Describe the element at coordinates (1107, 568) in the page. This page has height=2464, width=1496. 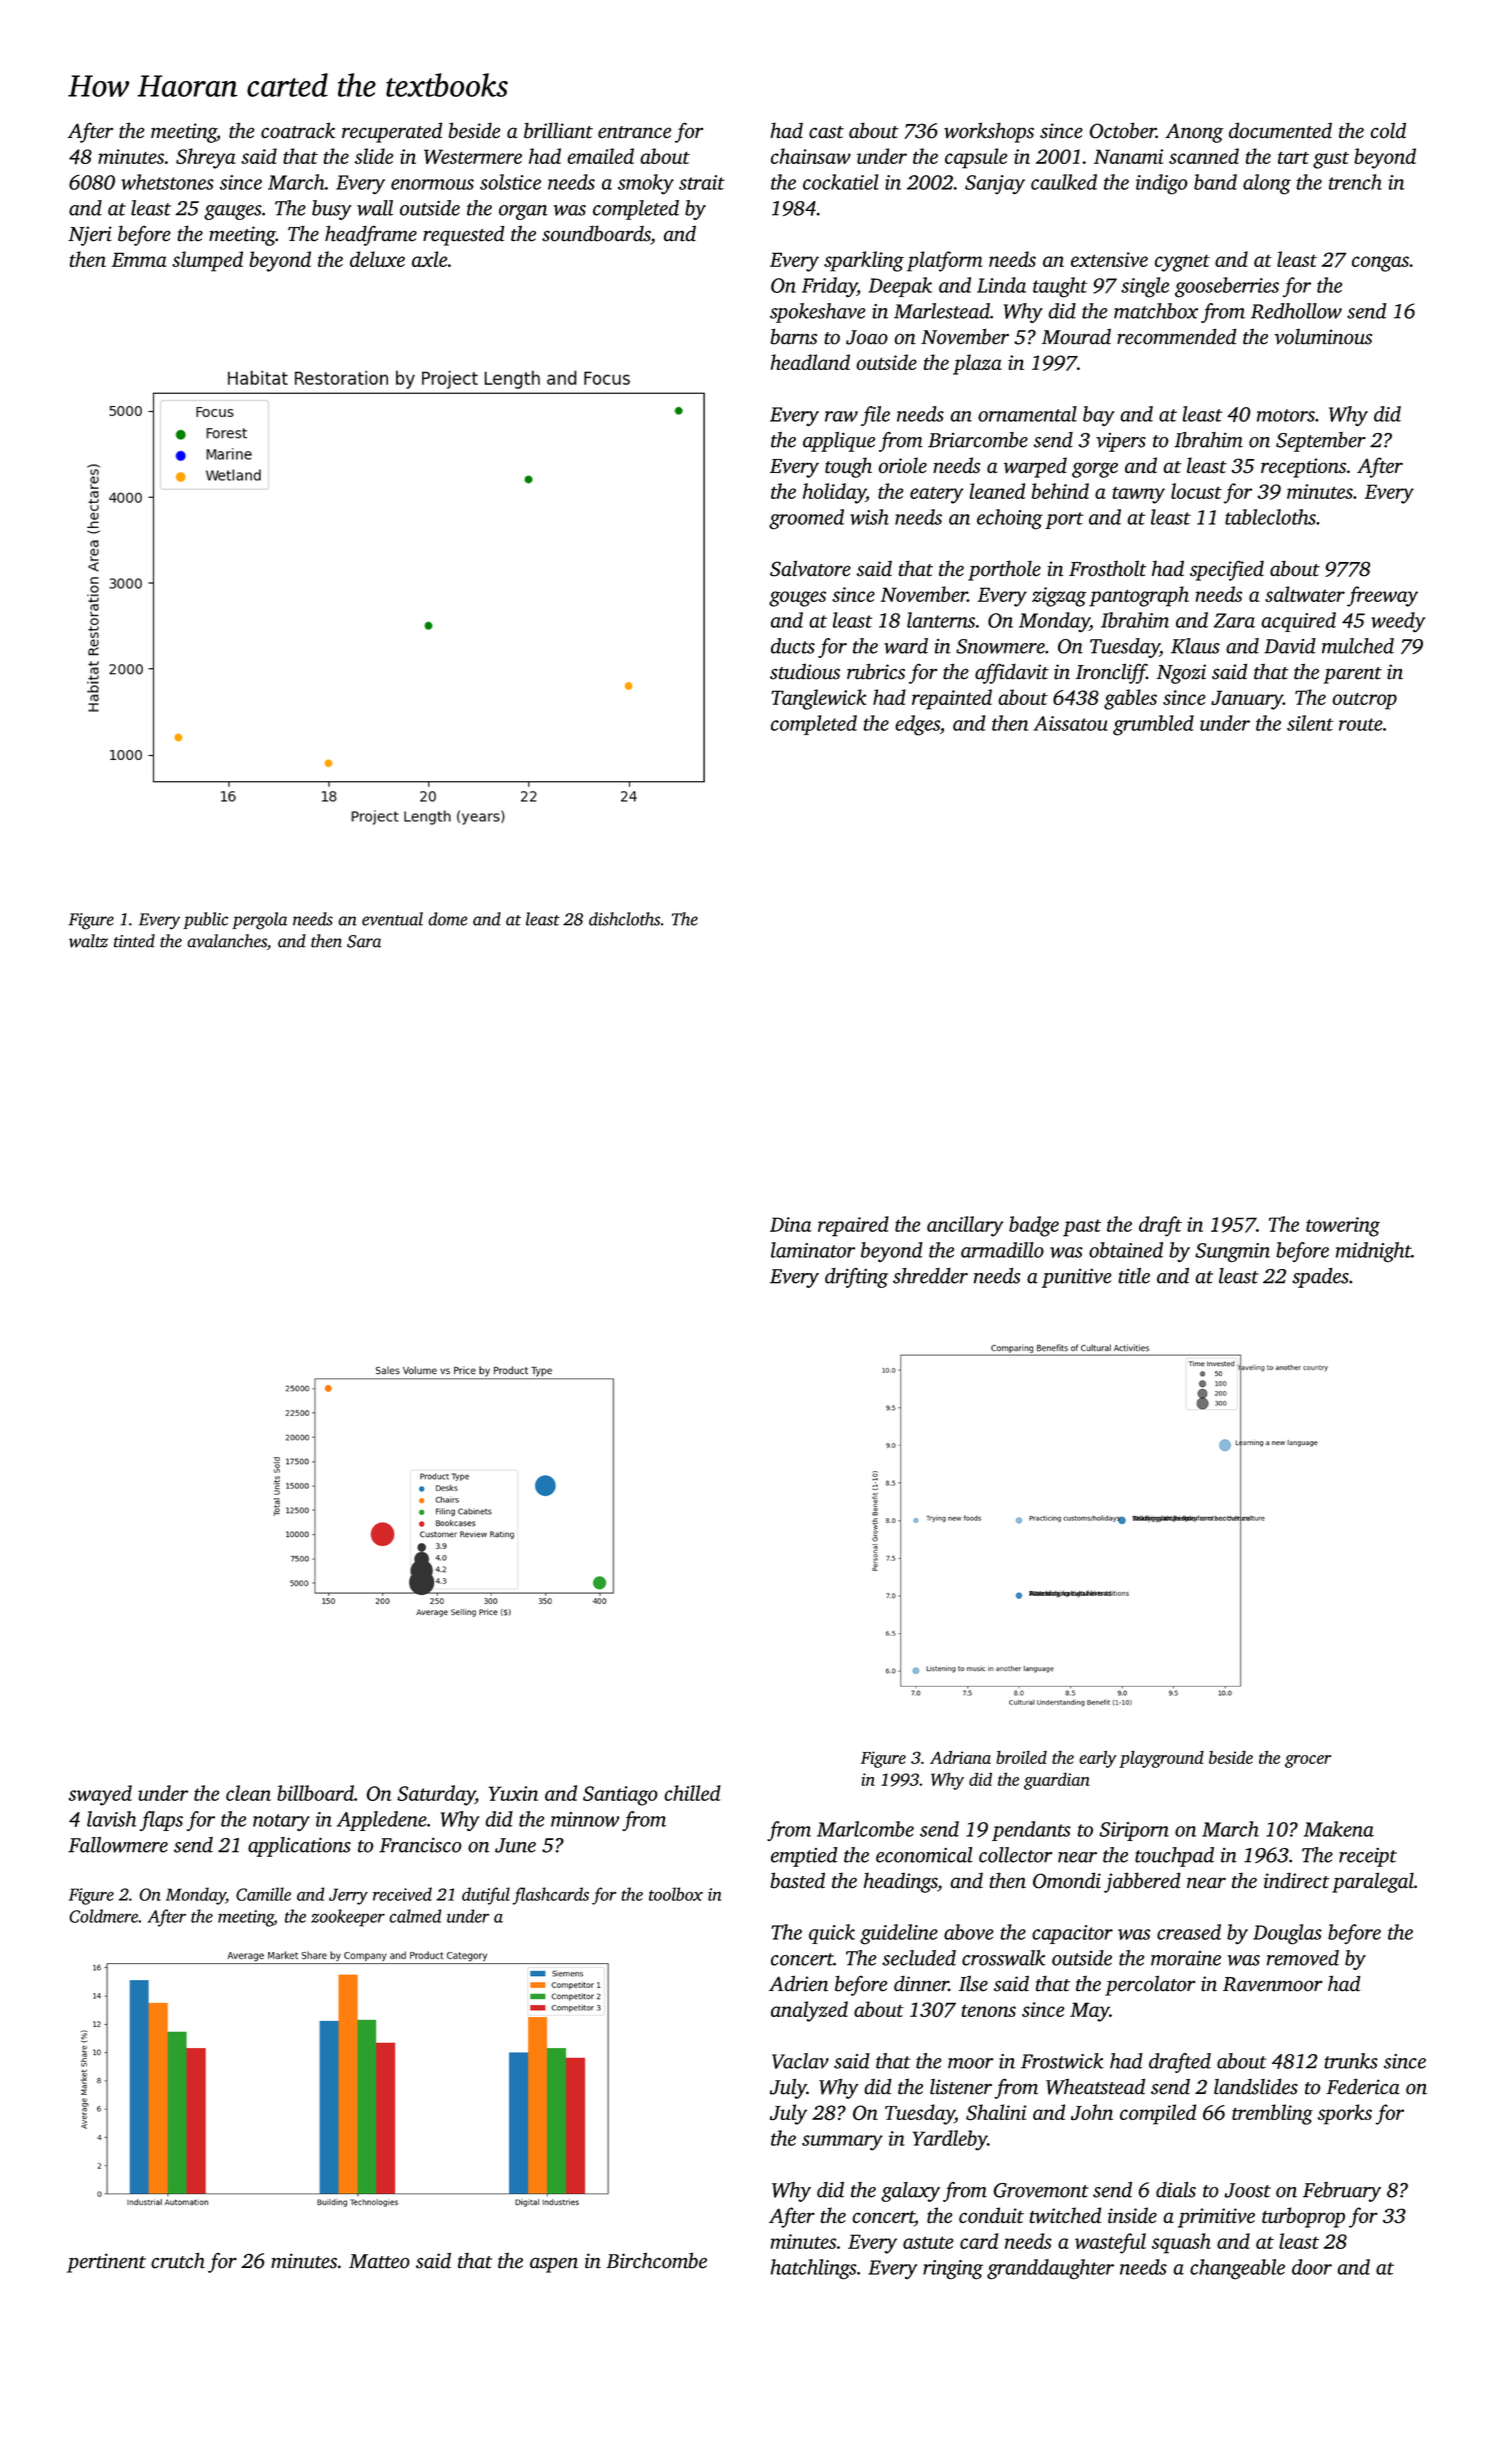
I see `Frostholt` at that location.
